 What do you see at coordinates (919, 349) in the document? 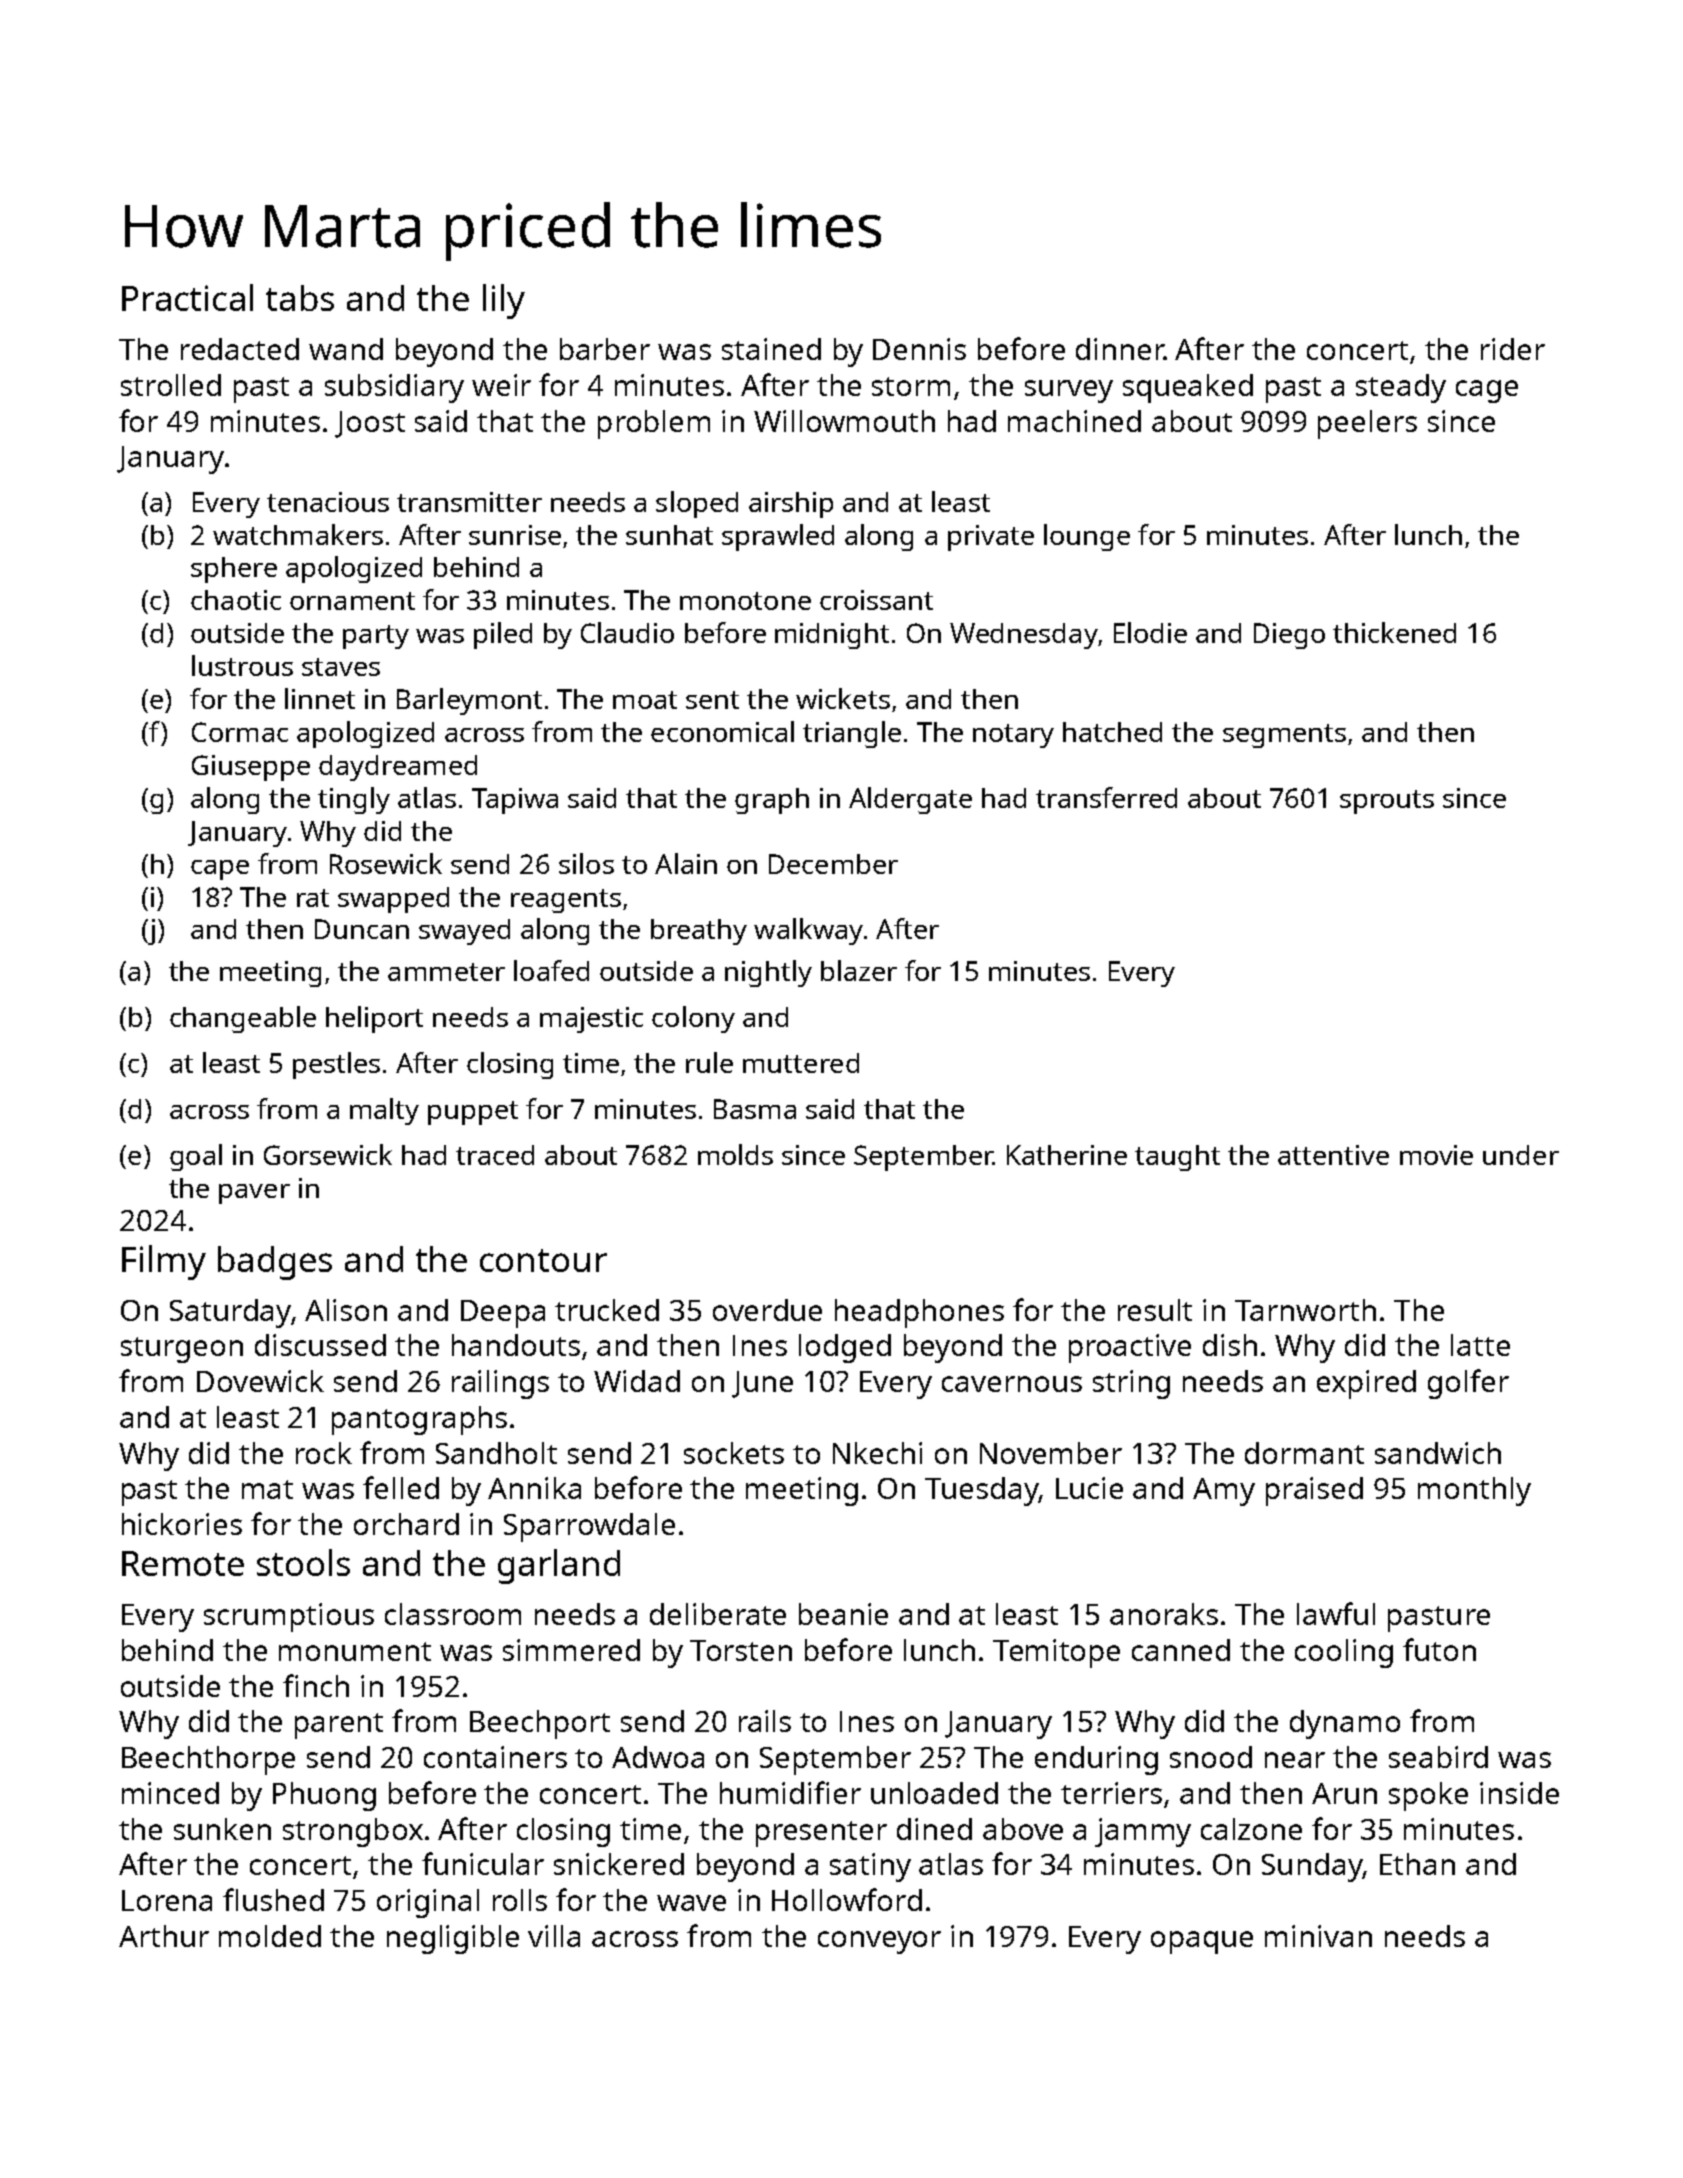
I see `Dennis` at bounding box center [919, 349].
